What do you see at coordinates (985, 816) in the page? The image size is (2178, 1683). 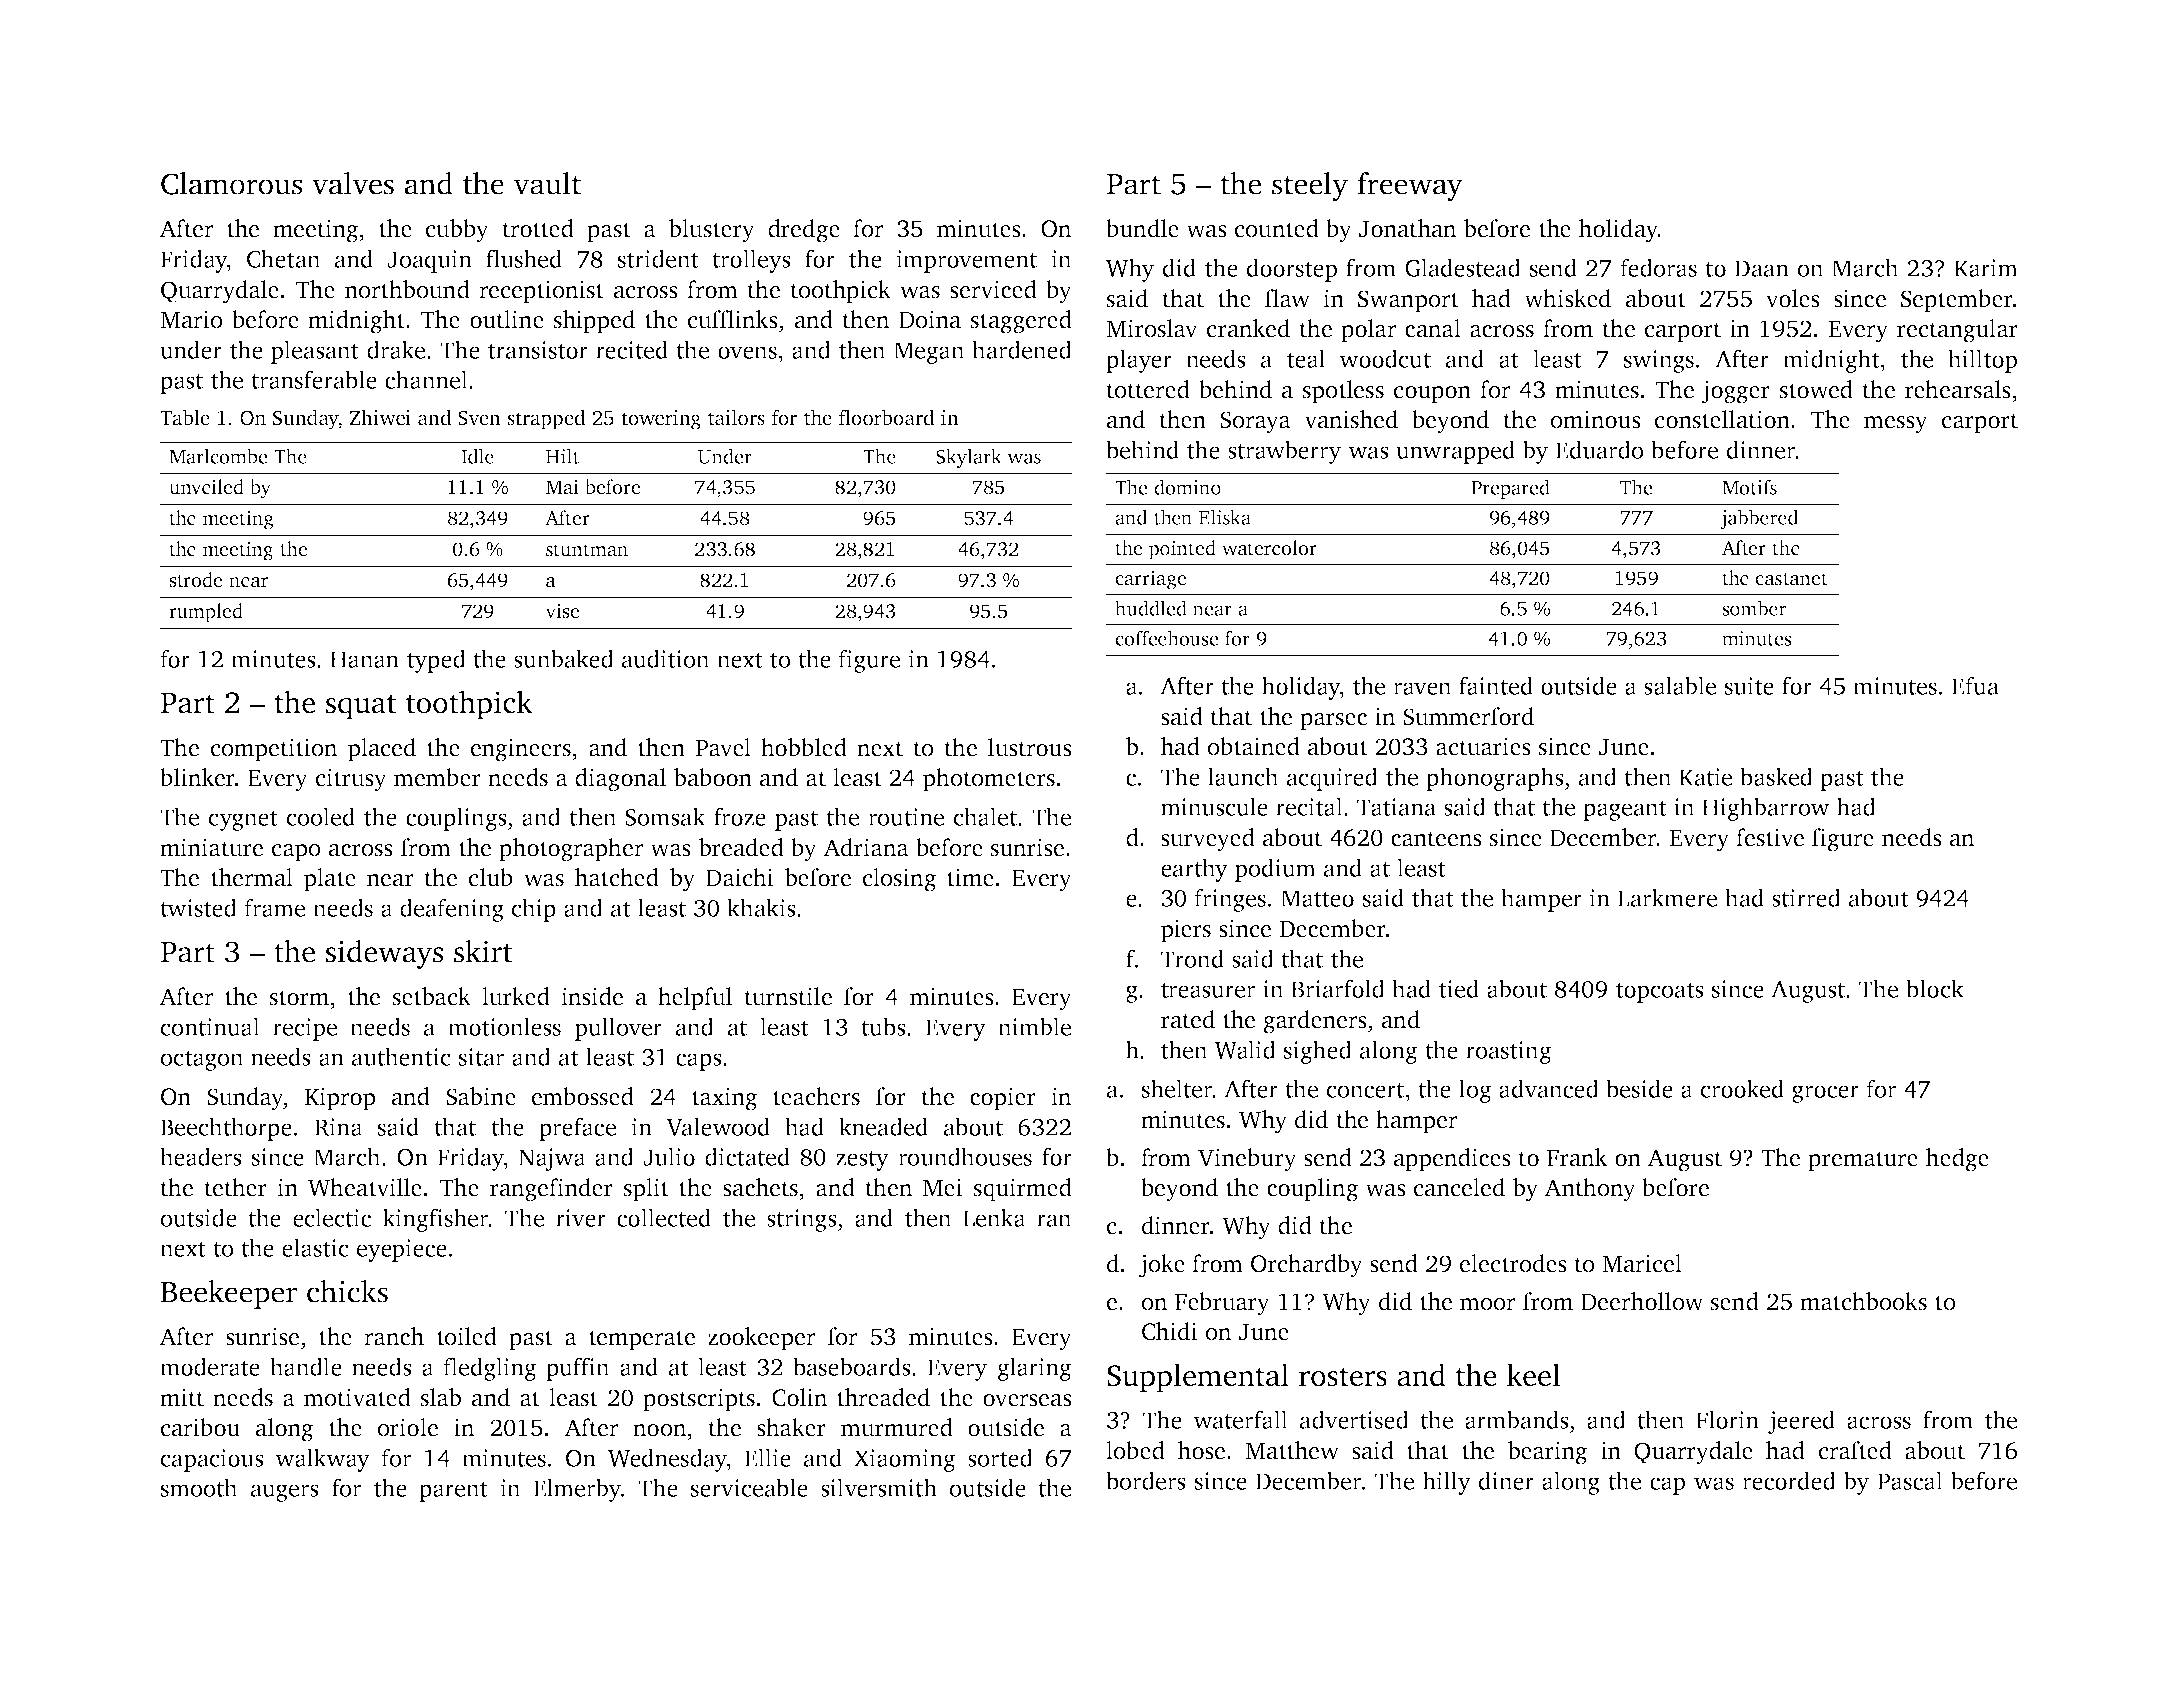 I see `chalet` at bounding box center [985, 816].
